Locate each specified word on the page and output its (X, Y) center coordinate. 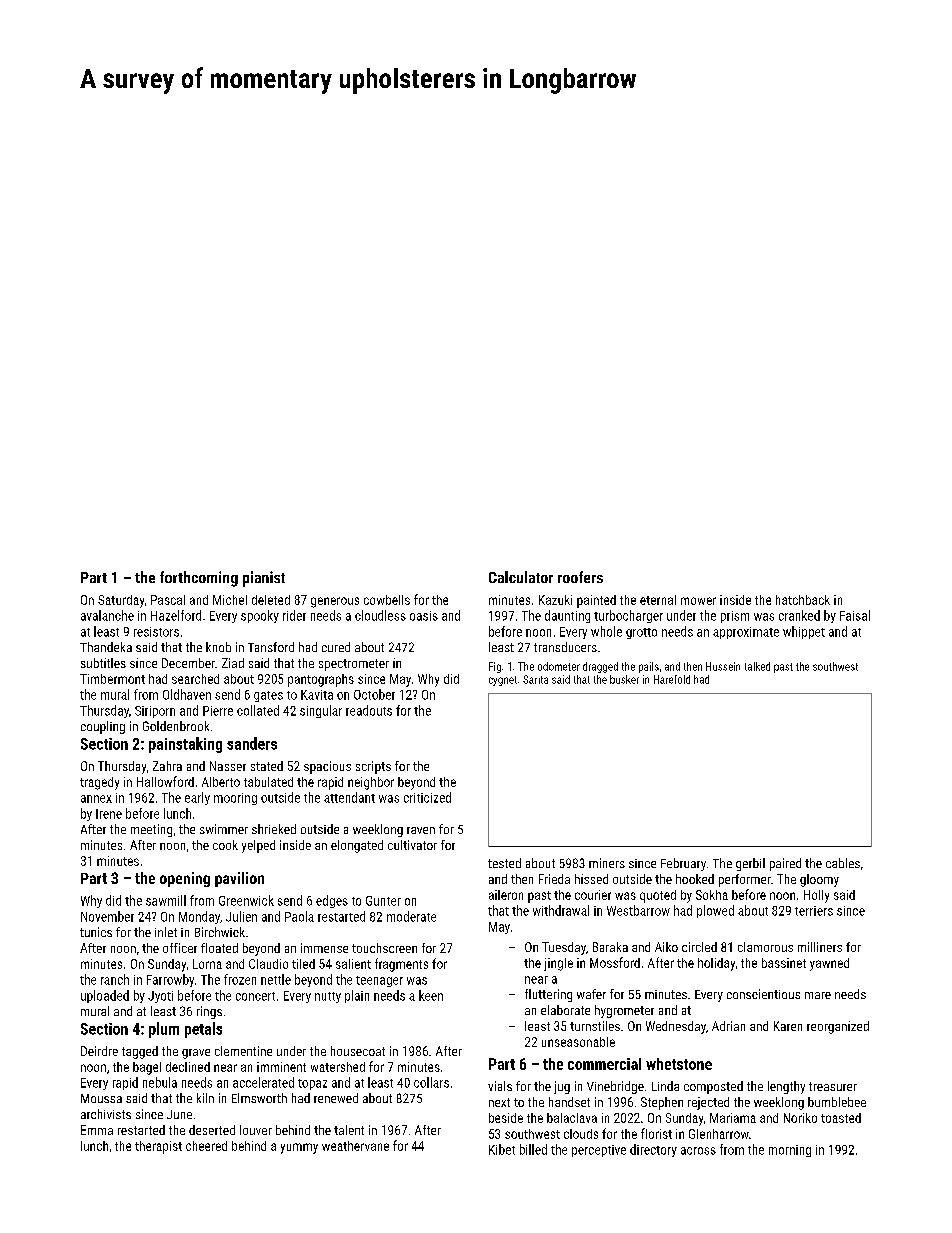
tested (504, 863)
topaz (312, 1084)
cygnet (503, 681)
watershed (338, 1067)
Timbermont (112, 679)
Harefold (672, 679)
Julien (241, 916)
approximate (746, 633)
